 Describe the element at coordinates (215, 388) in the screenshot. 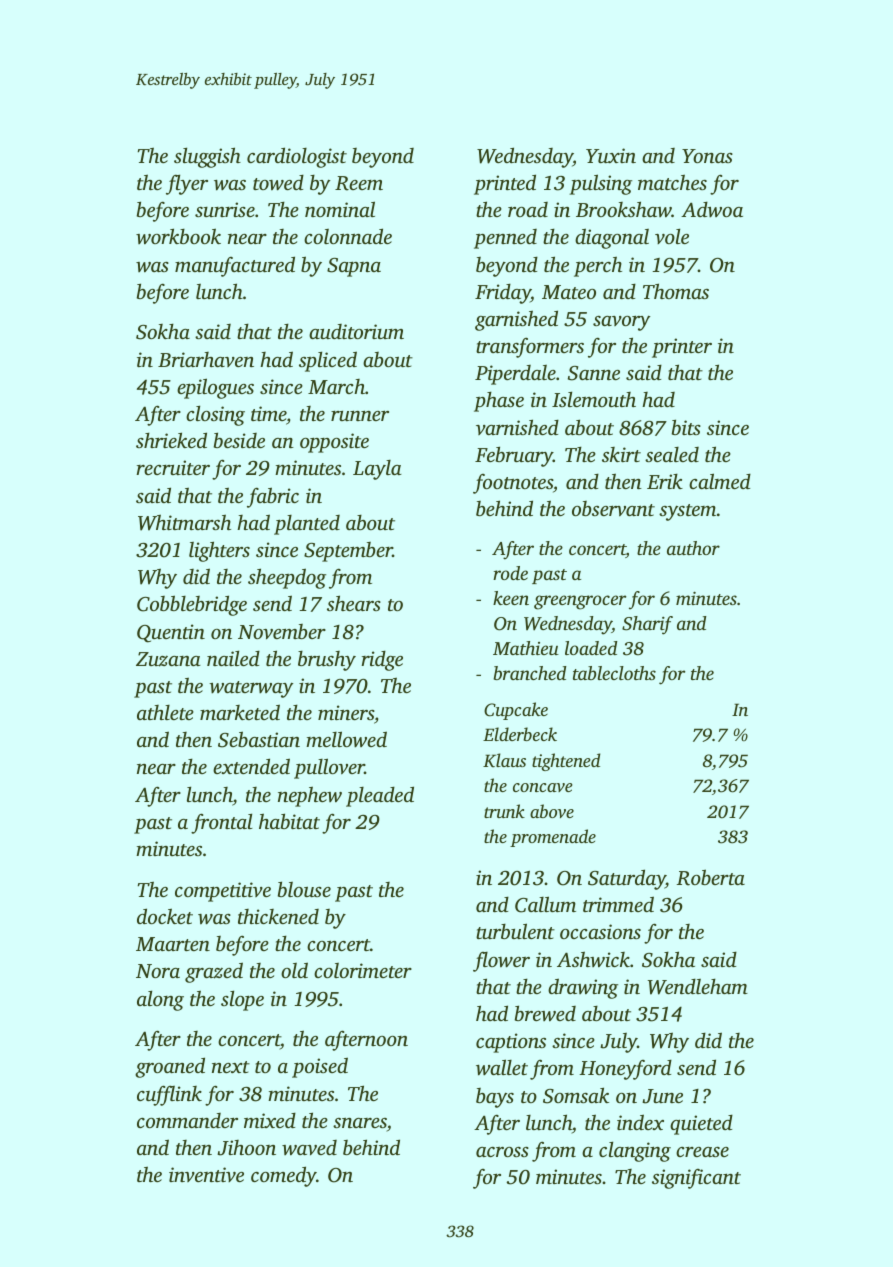

I see `epilogues` at that location.
